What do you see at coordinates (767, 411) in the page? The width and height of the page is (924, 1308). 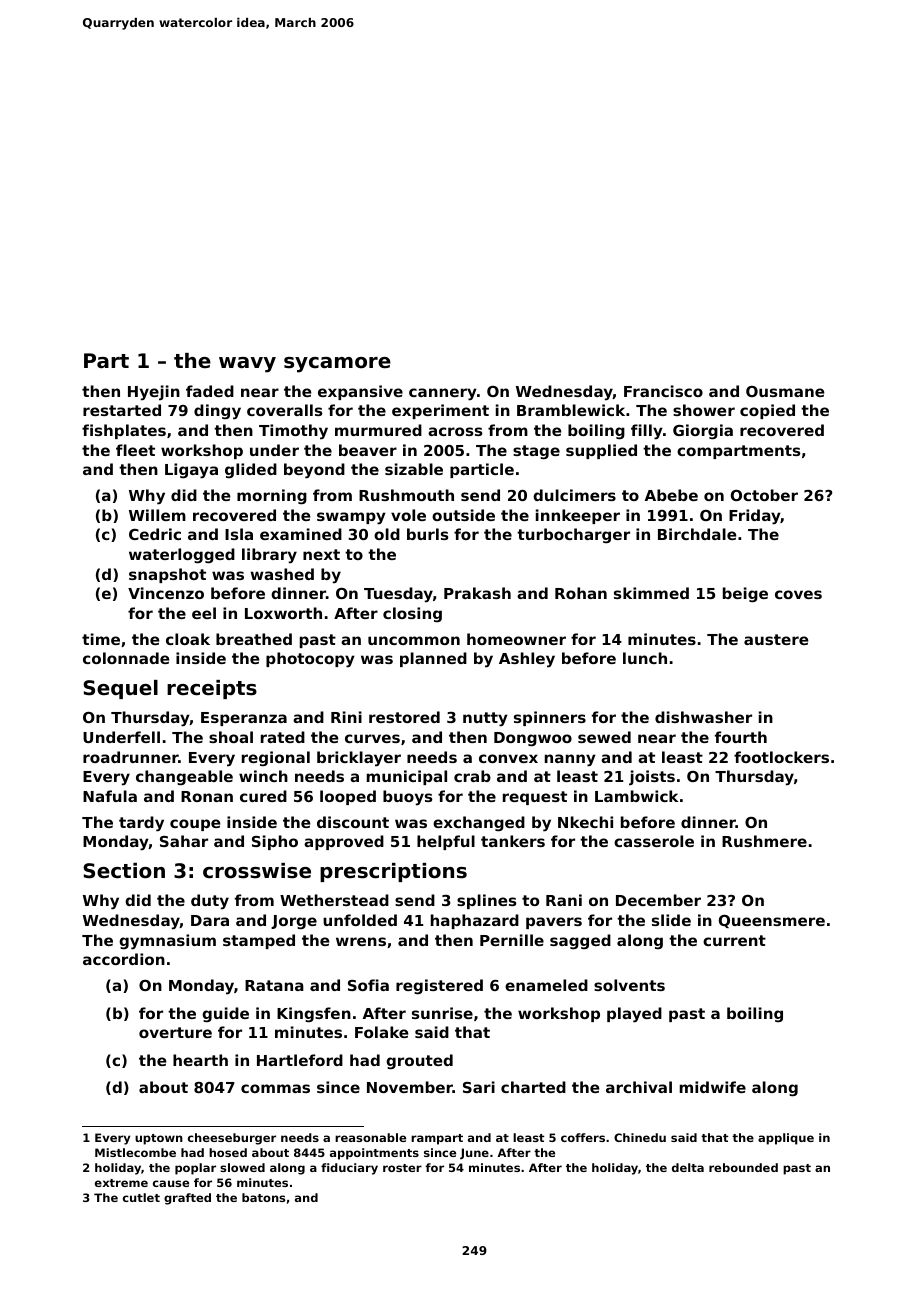 I see `copied` at bounding box center [767, 411].
